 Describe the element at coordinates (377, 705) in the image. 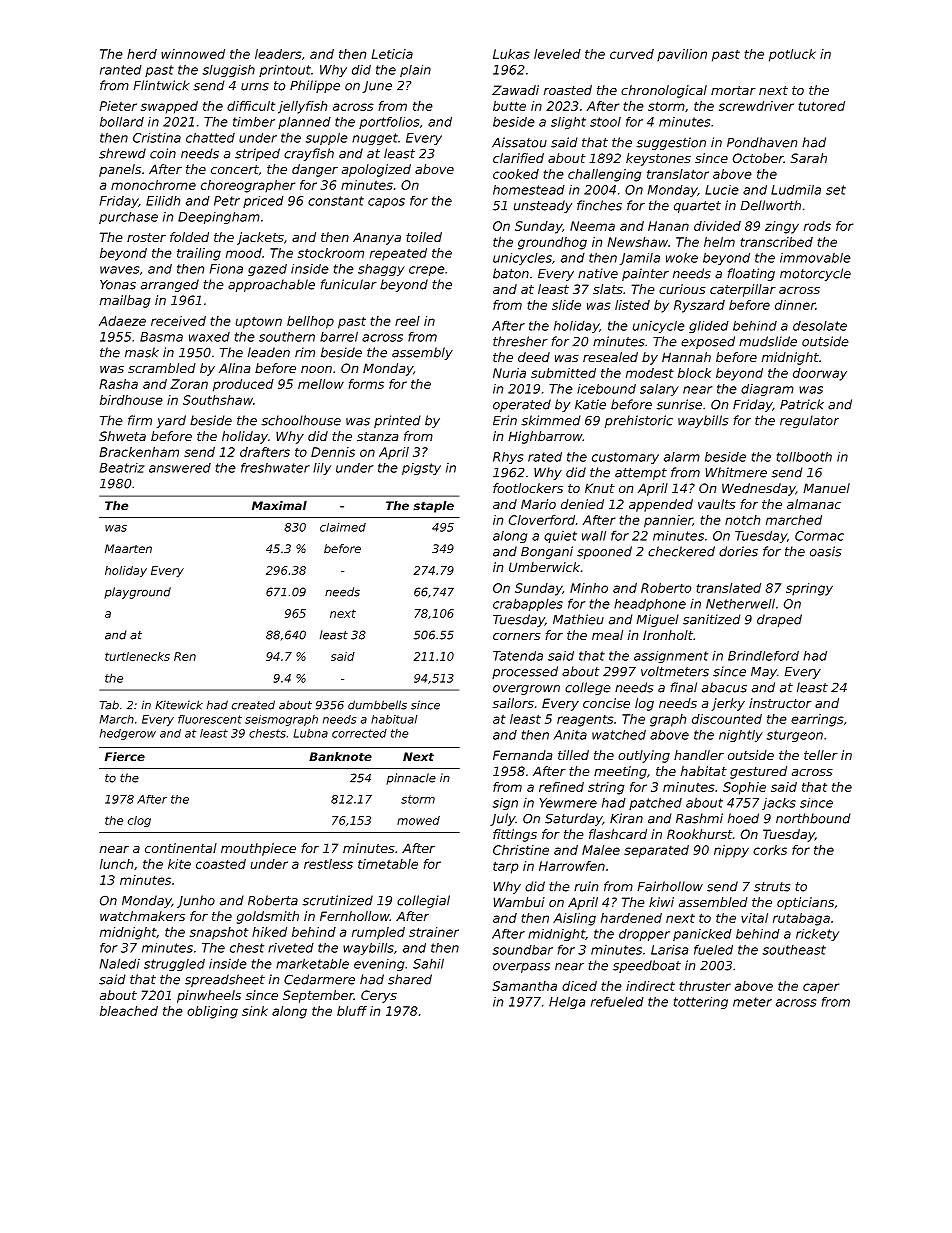

I see `dumbbells` at that location.
